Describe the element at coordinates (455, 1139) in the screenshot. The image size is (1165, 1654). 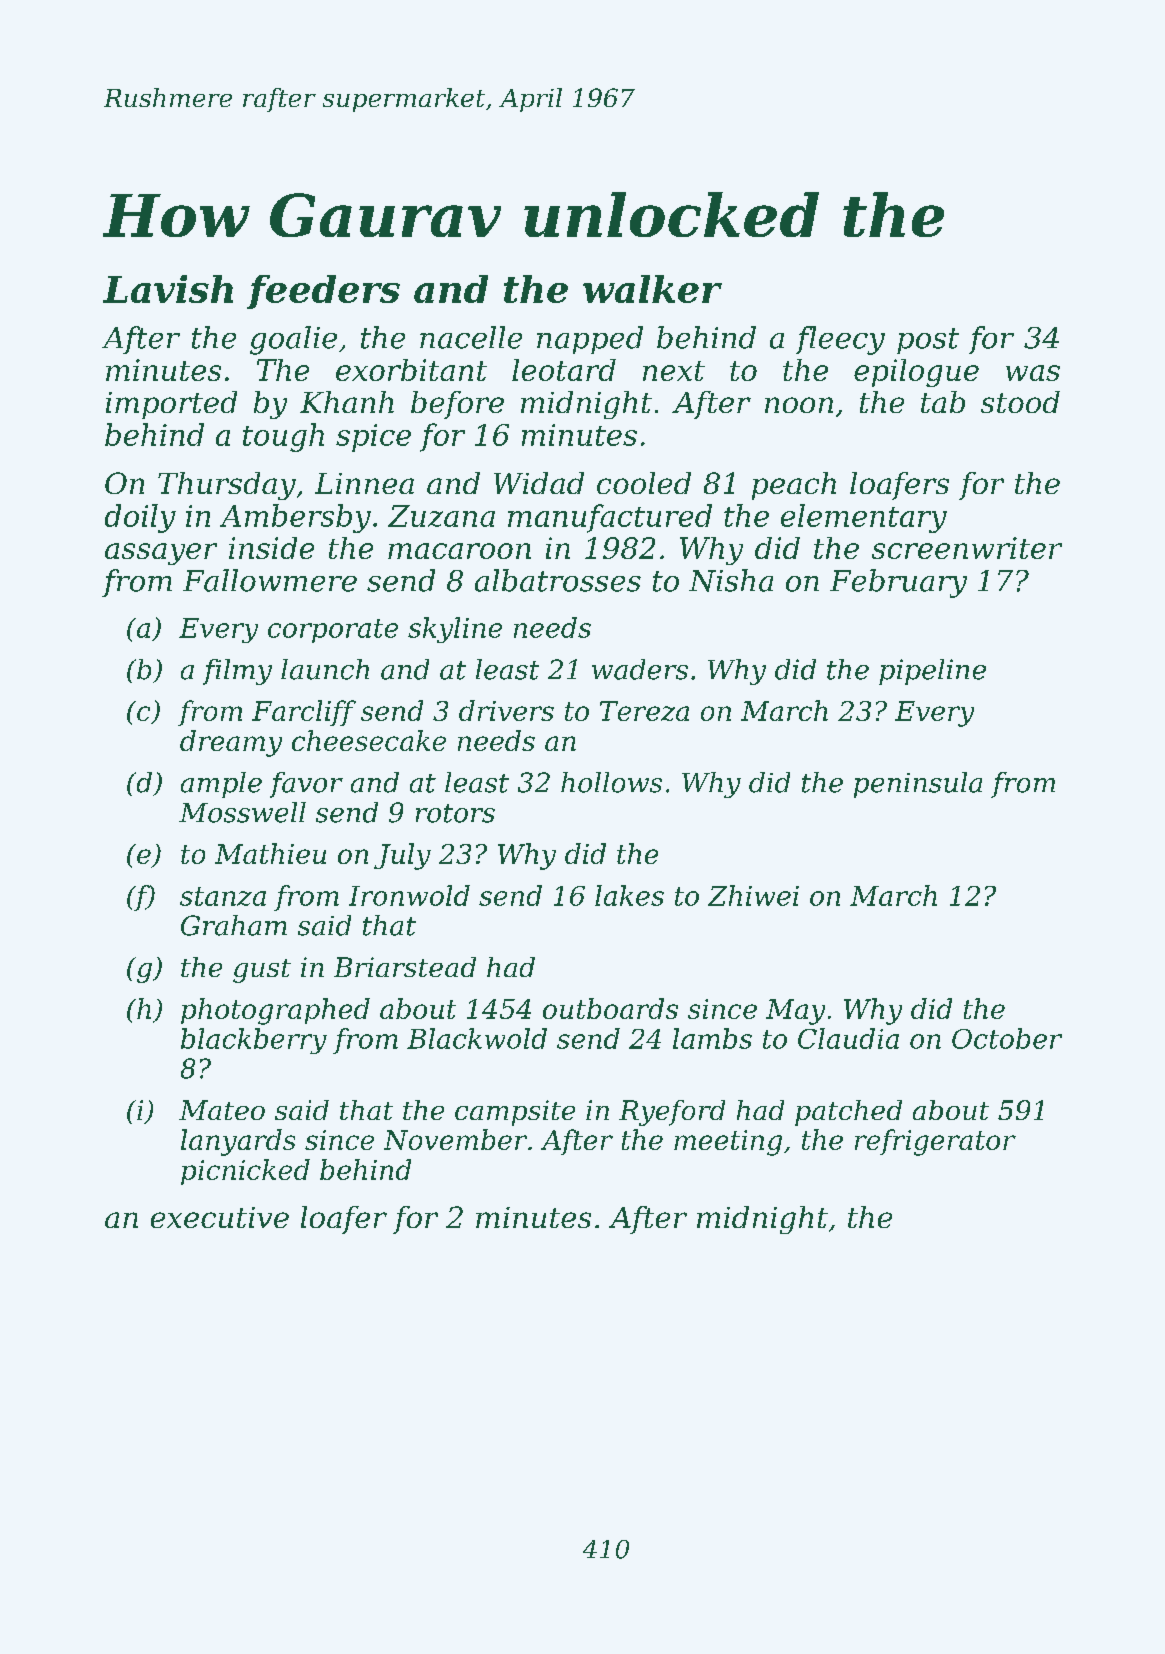
I see `November` at that location.
